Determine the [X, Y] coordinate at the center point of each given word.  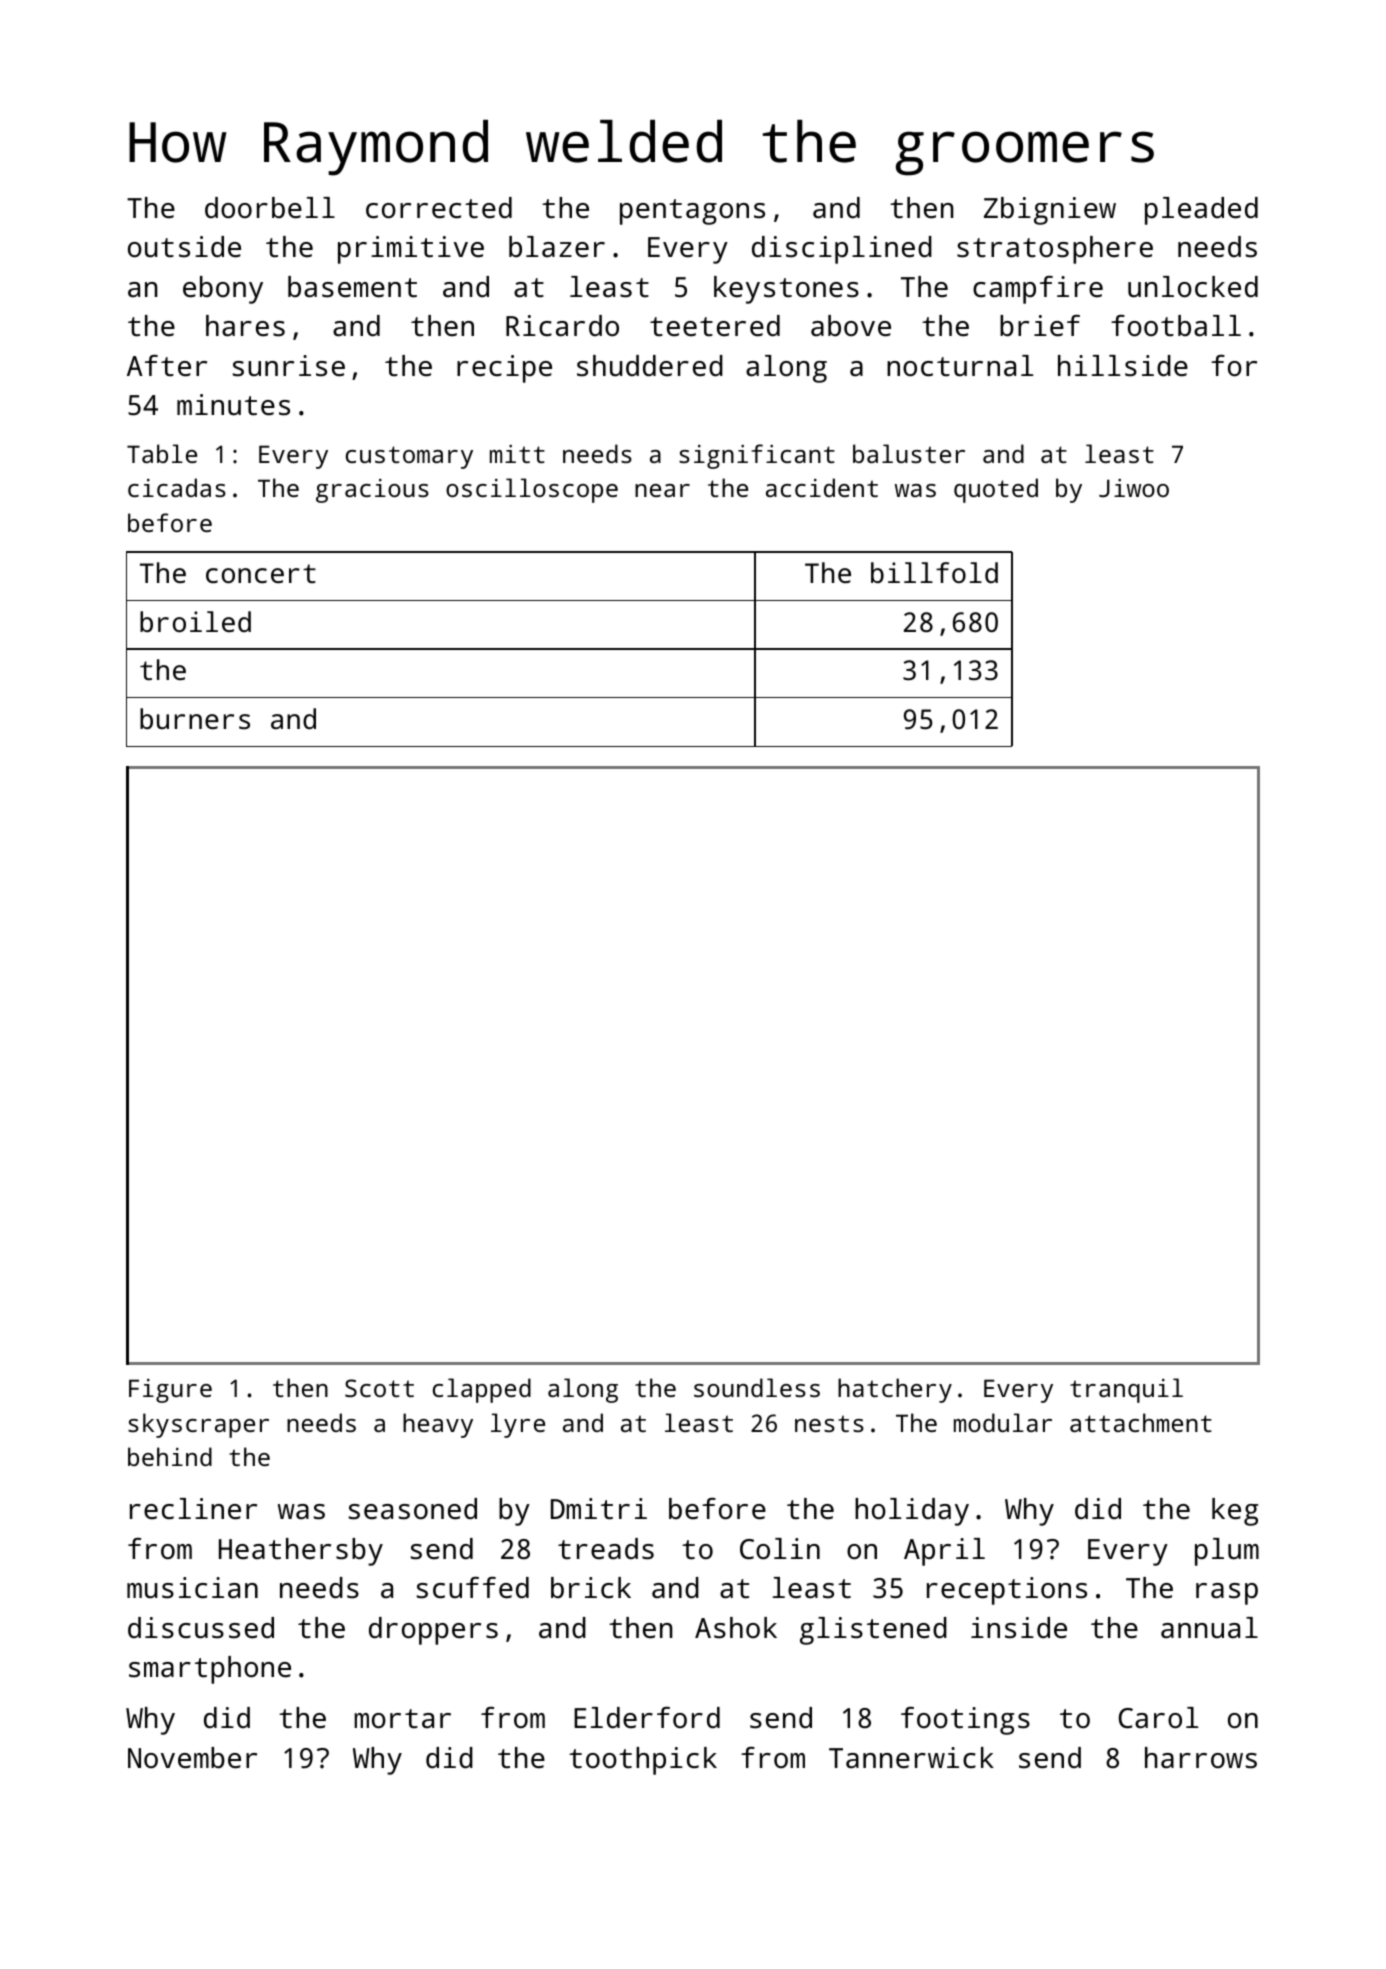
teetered [715, 326]
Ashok [736, 1628]
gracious [372, 491]
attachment [1141, 1422]
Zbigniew [1050, 211]
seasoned [413, 1509]
